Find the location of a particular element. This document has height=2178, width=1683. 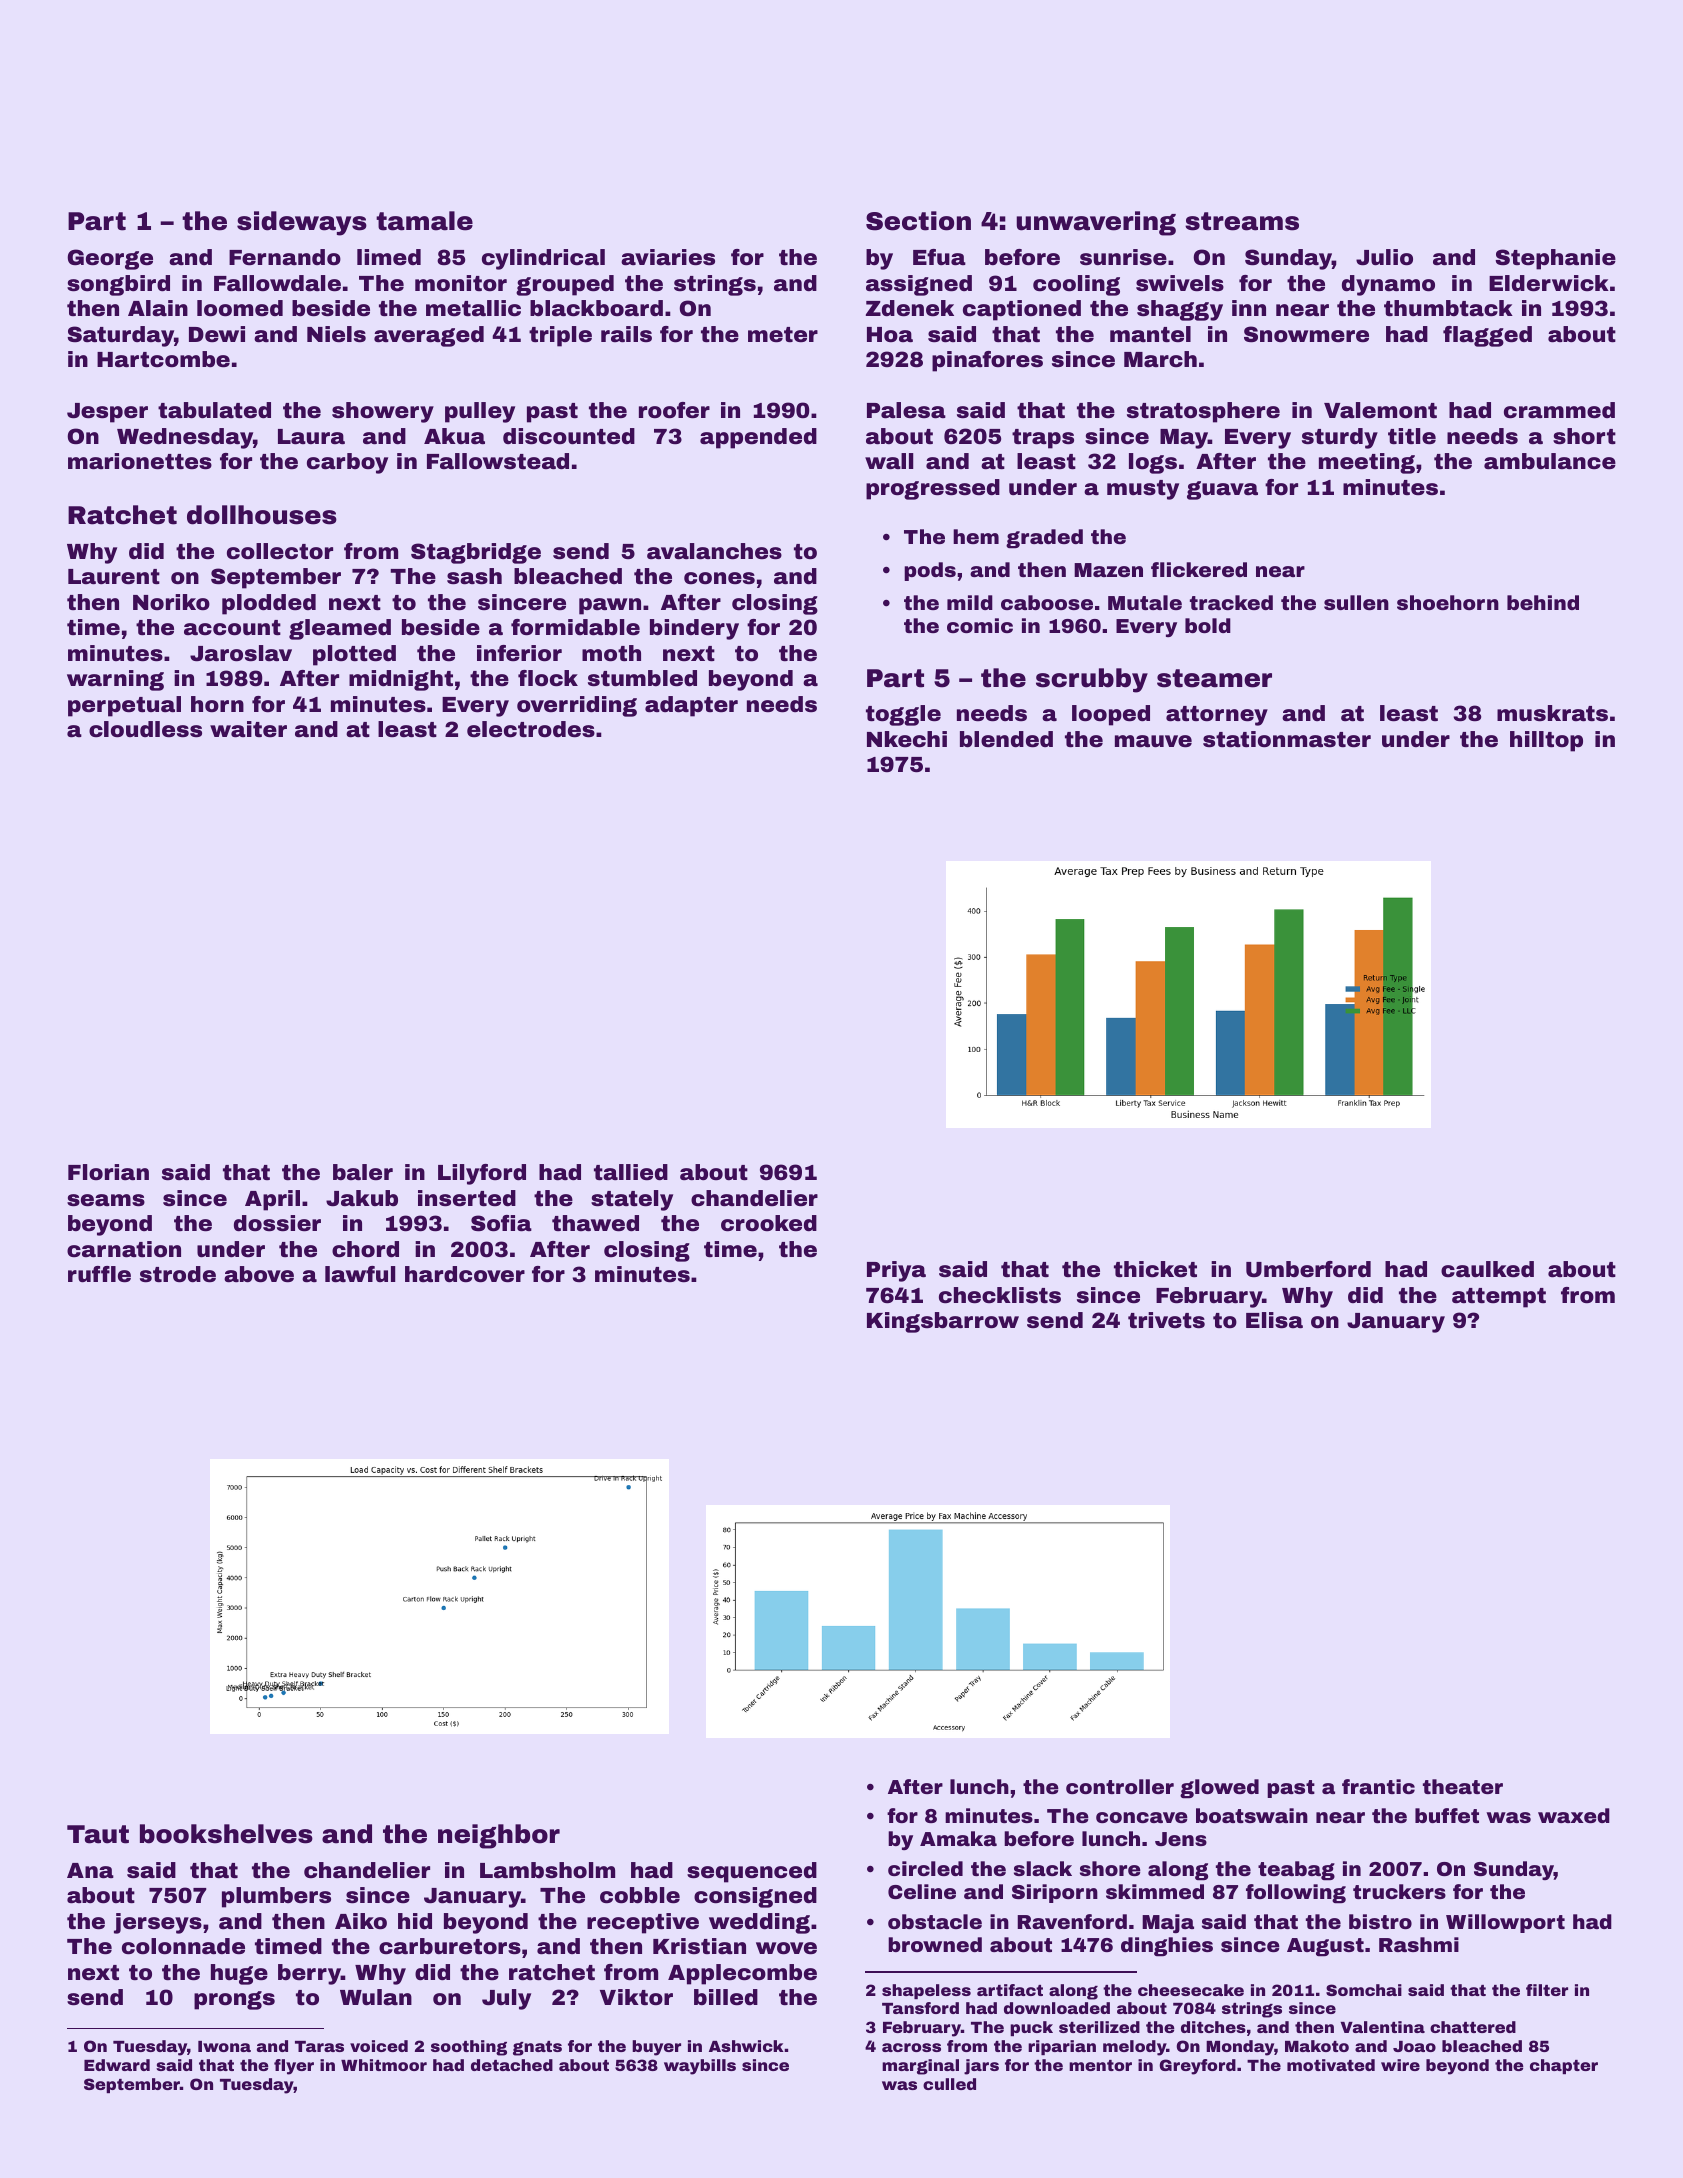

Section is located at coordinates (918, 221).
